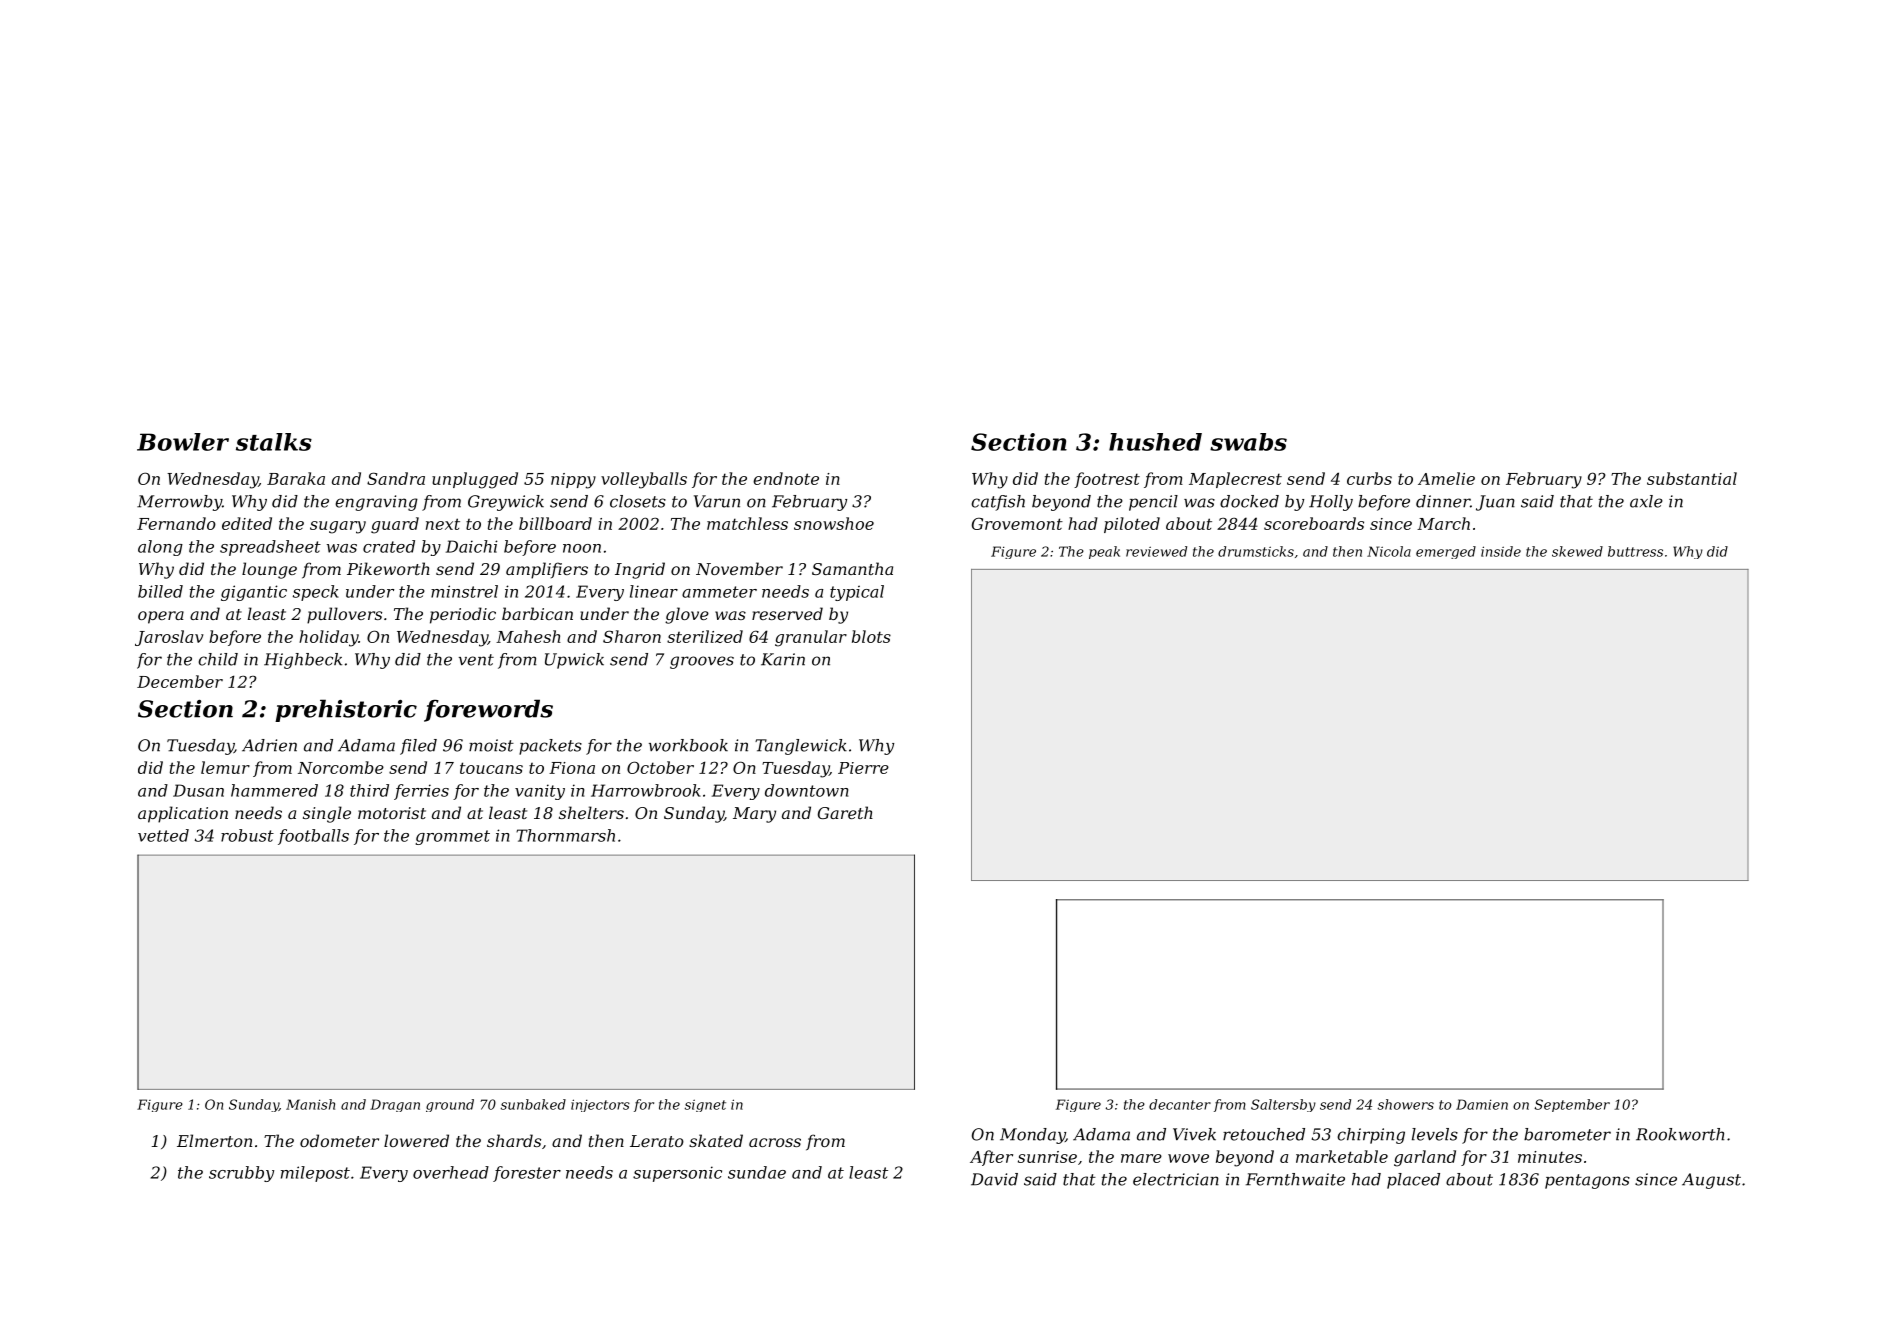 The image size is (1886, 1333). Describe the element at coordinates (453, 837) in the document. I see `grommet` at that location.
